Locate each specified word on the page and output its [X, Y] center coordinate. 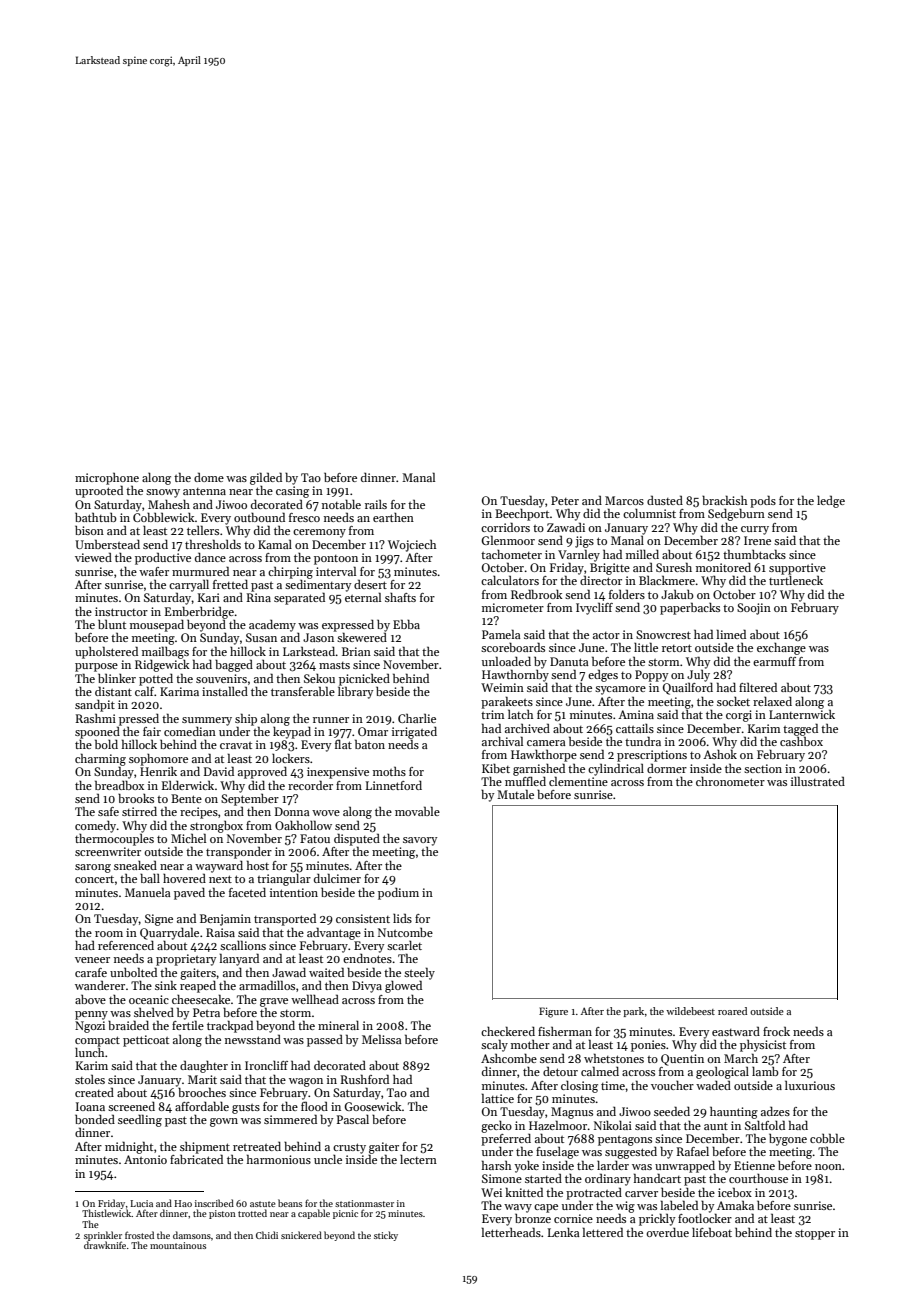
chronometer [730, 781]
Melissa [382, 1039]
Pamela [501, 634]
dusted [665, 500]
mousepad [157, 626]
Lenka [564, 1232]
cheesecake [201, 999]
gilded [266, 478]
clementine [578, 781]
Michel [188, 838]
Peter [565, 500]
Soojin [754, 609]
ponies [648, 1046]
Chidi [267, 1235]
